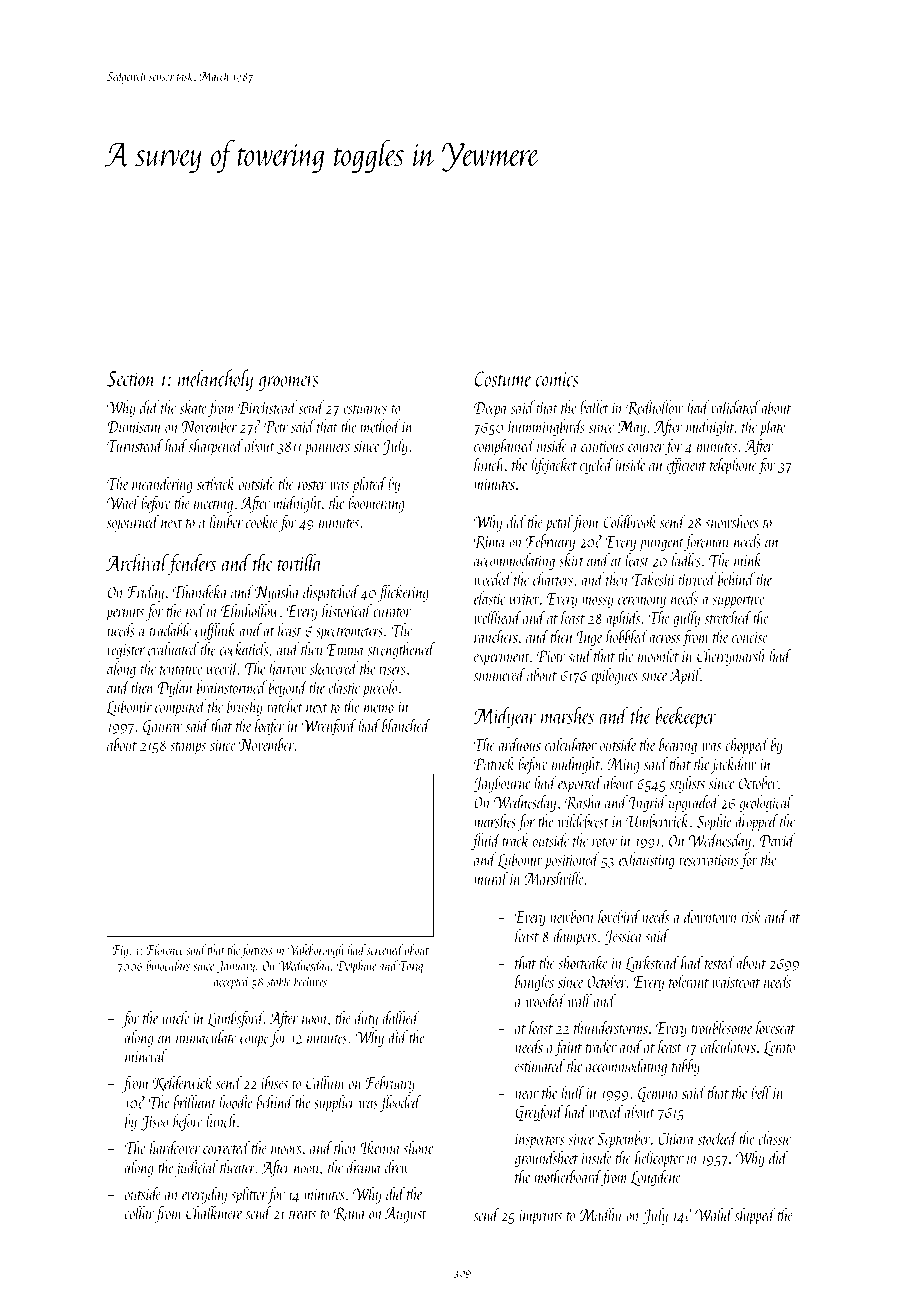 Image resolution: width=908 pixels, height=1316 pixels. I want to click on Wael, so click(123, 503).
